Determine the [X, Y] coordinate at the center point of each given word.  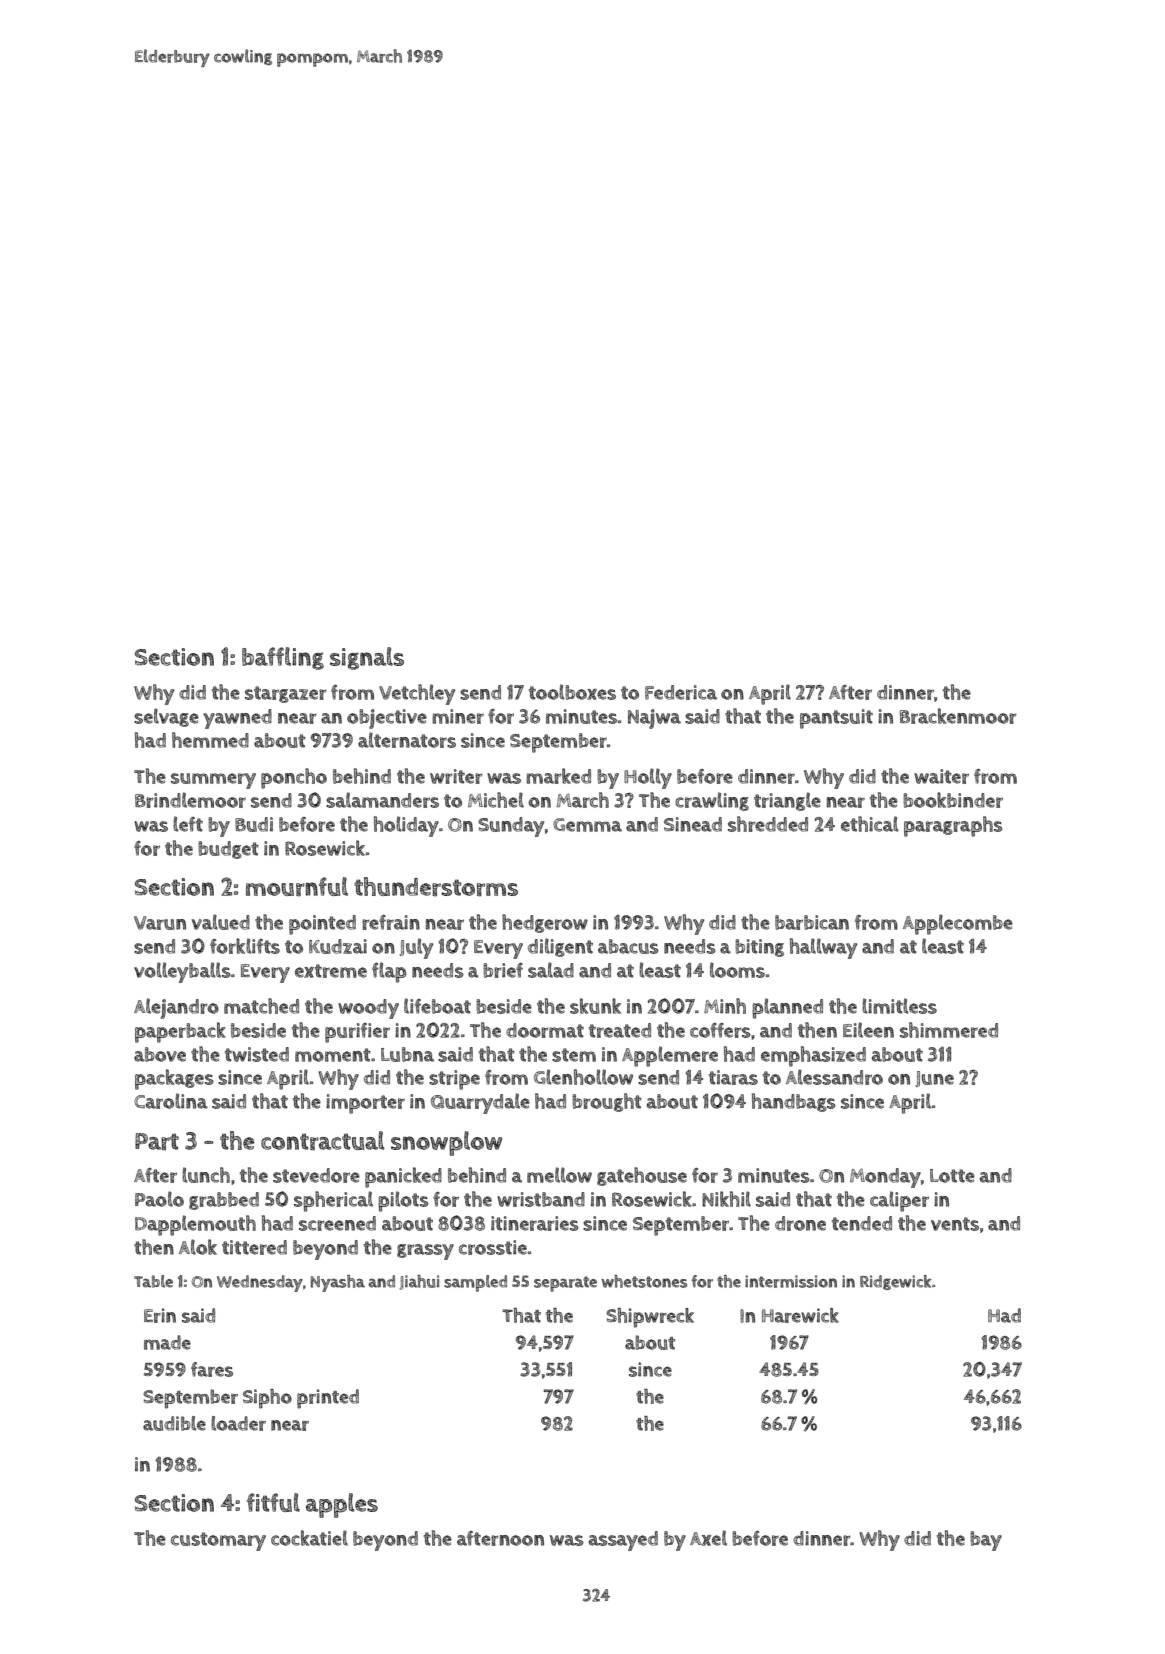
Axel [708, 1538]
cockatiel [309, 1538]
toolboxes [572, 692]
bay [986, 1541]
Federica [681, 692]
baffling [283, 658]
